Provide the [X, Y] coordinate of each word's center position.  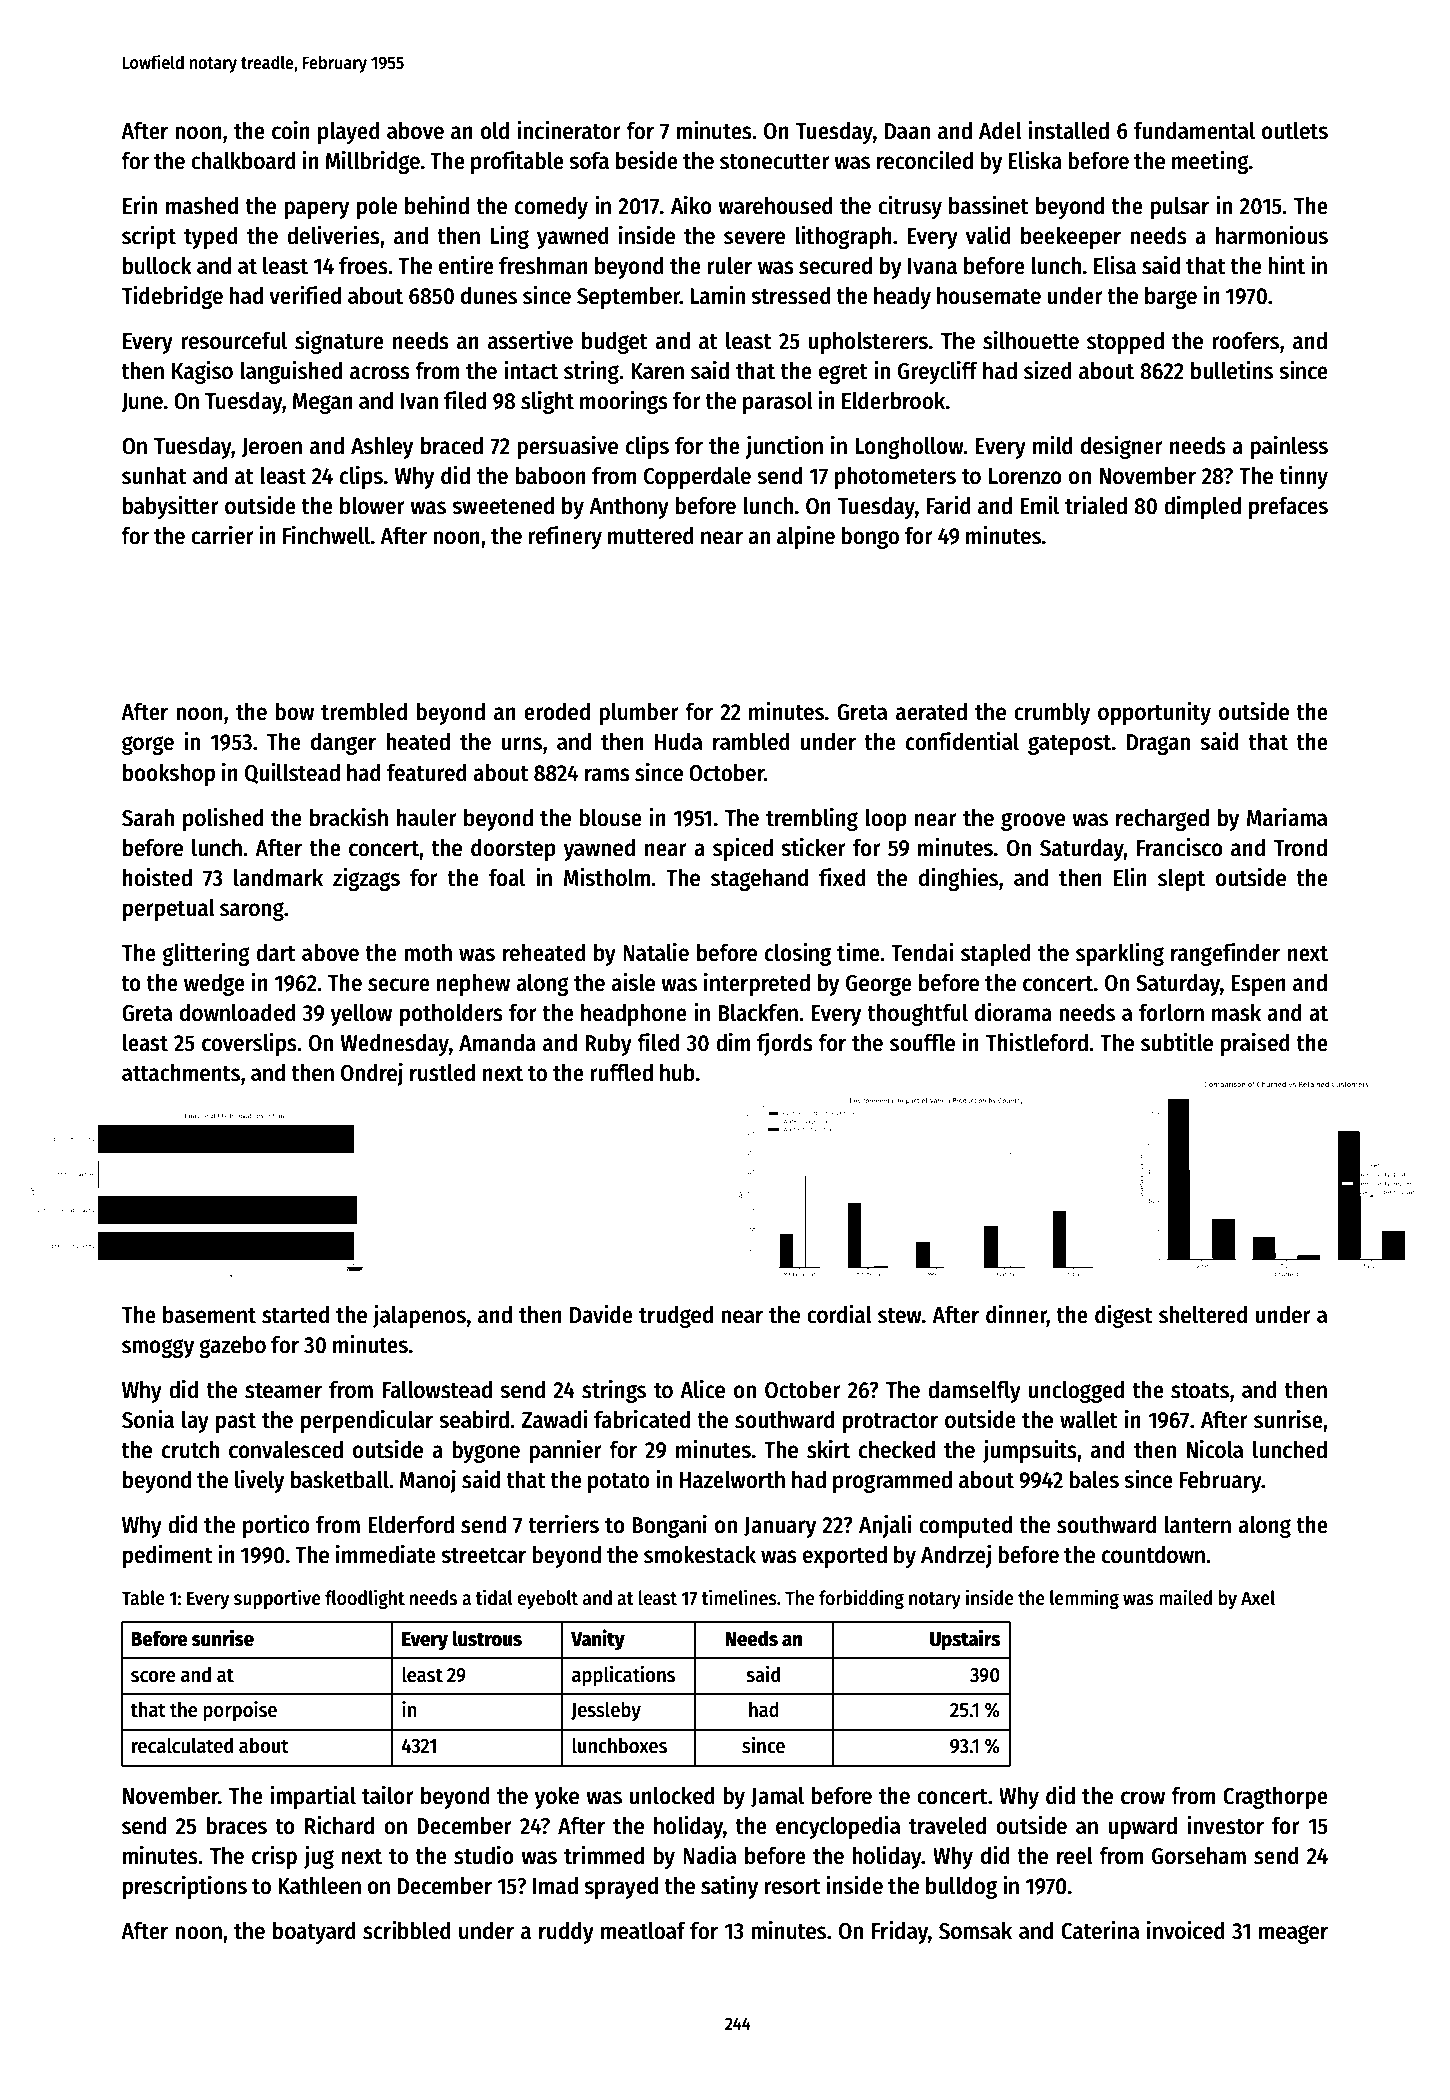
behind [437, 205]
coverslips [249, 1044]
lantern [1197, 1525]
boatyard [314, 1932]
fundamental [1194, 130]
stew [900, 1316]
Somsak [975, 1930]
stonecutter [775, 162]
